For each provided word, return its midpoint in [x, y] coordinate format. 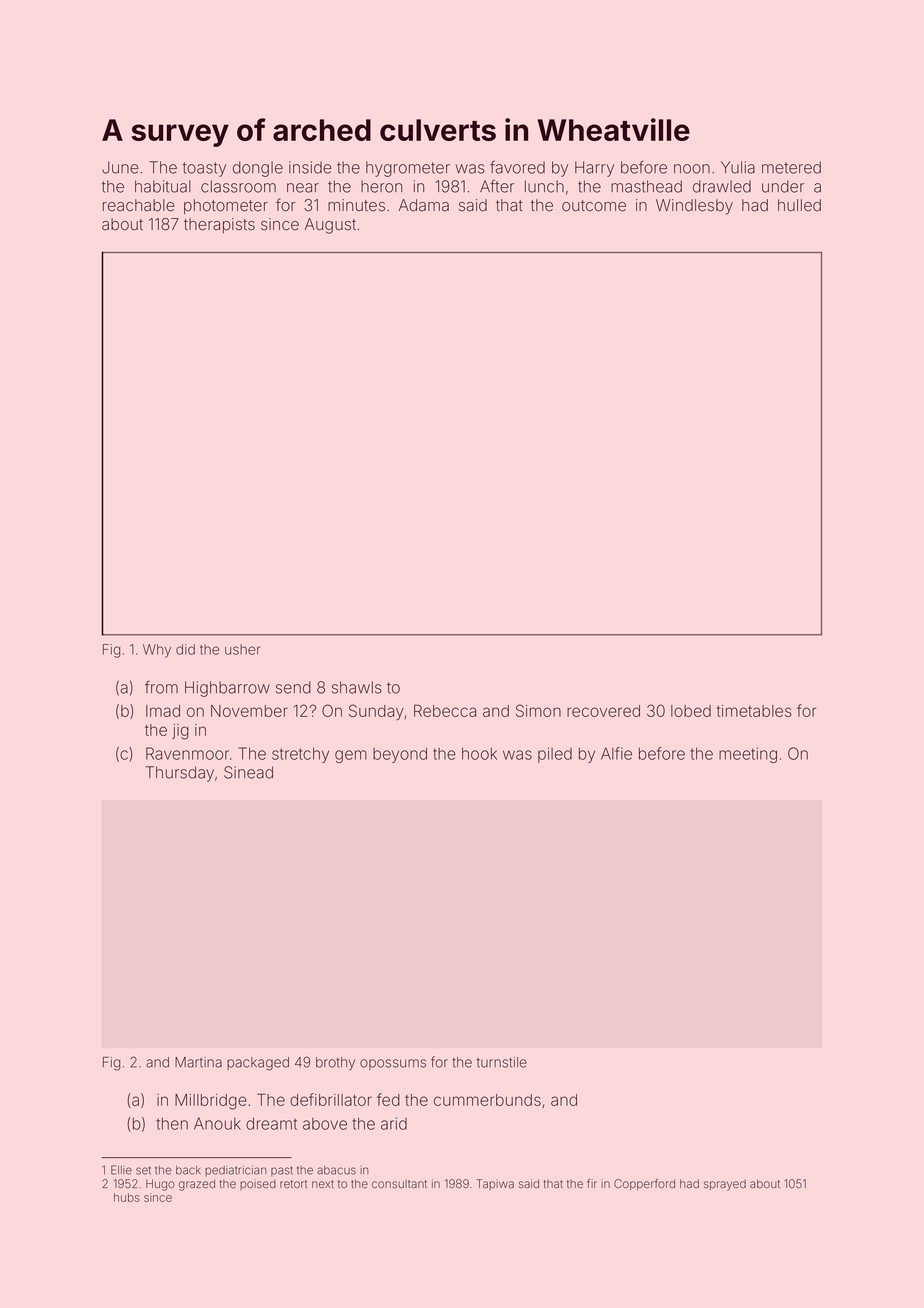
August [330, 226]
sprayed [725, 1185]
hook [479, 754]
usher [242, 649]
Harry [594, 169]
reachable [139, 205]
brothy [335, 1064]
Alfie [616, 753]
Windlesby [694, 207]
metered [791, 167]
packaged [258, 1064]
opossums [393, 1064]
